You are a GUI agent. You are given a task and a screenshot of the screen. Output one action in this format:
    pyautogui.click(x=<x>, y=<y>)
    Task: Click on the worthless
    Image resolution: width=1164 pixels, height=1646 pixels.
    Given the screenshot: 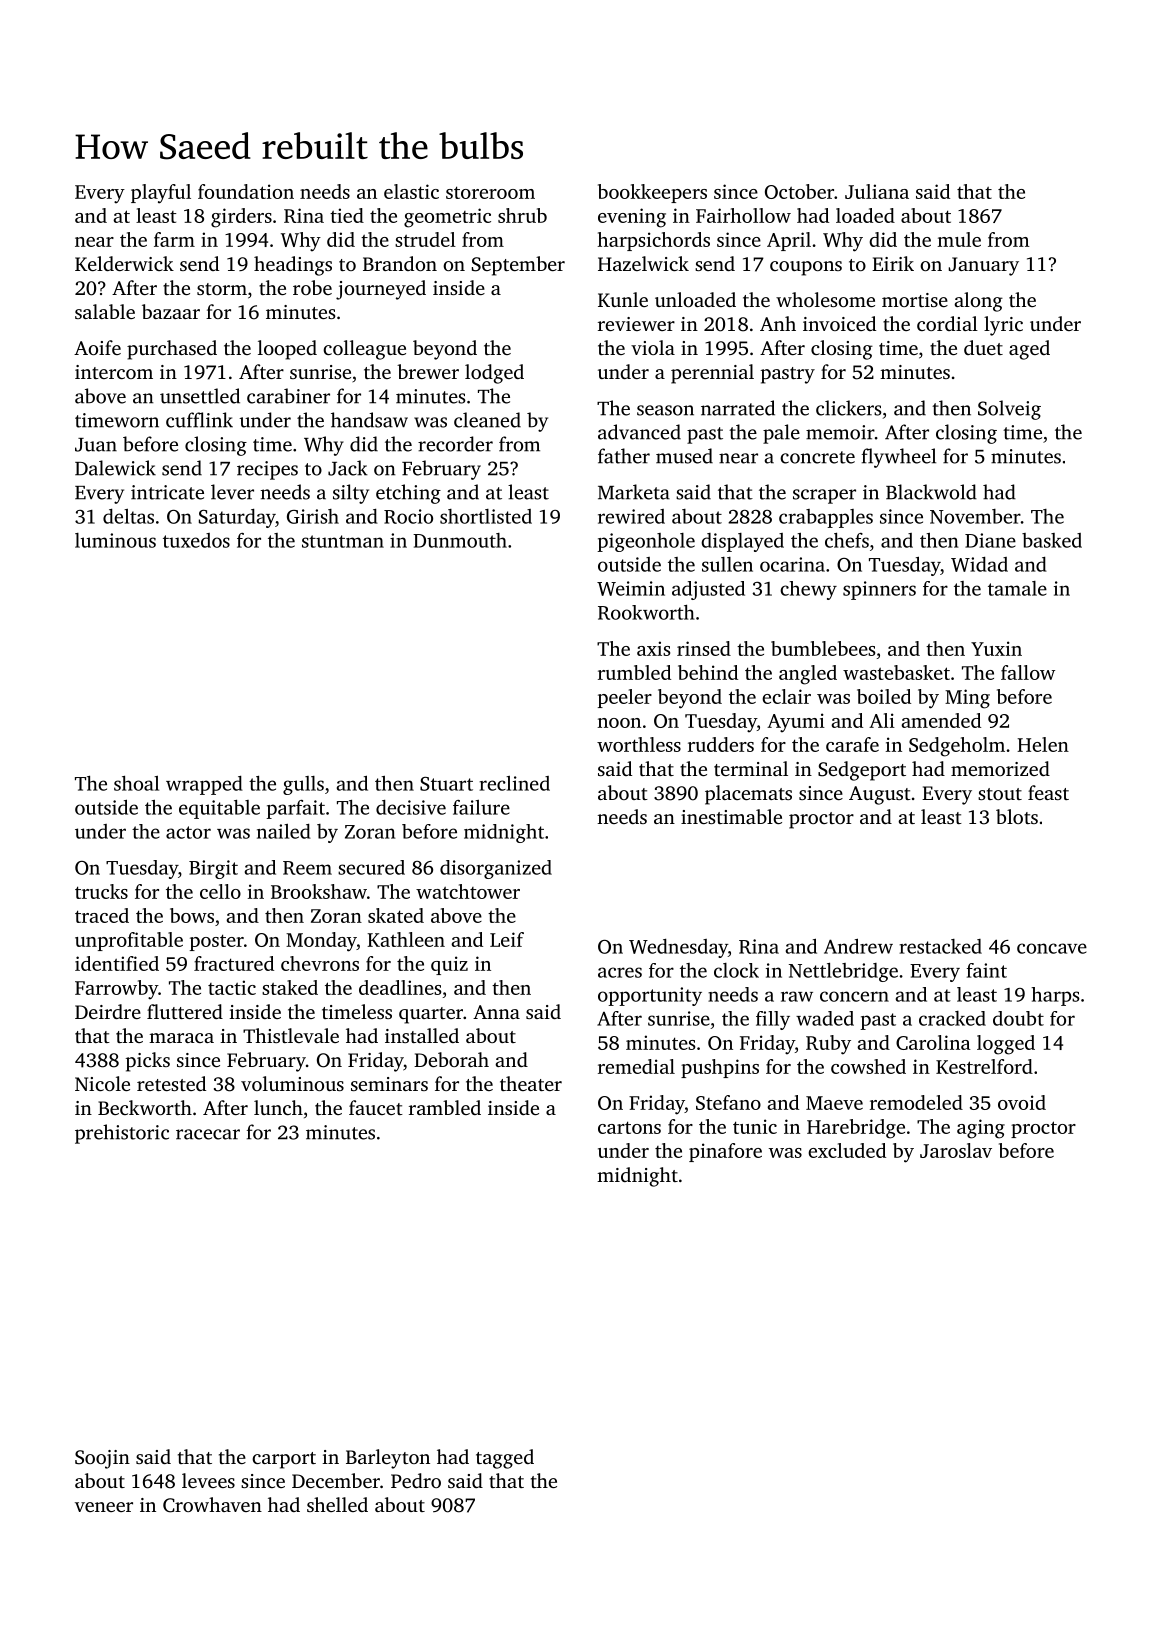 What is the action you would take?
    pyautogui.click(x=639, y=744)
